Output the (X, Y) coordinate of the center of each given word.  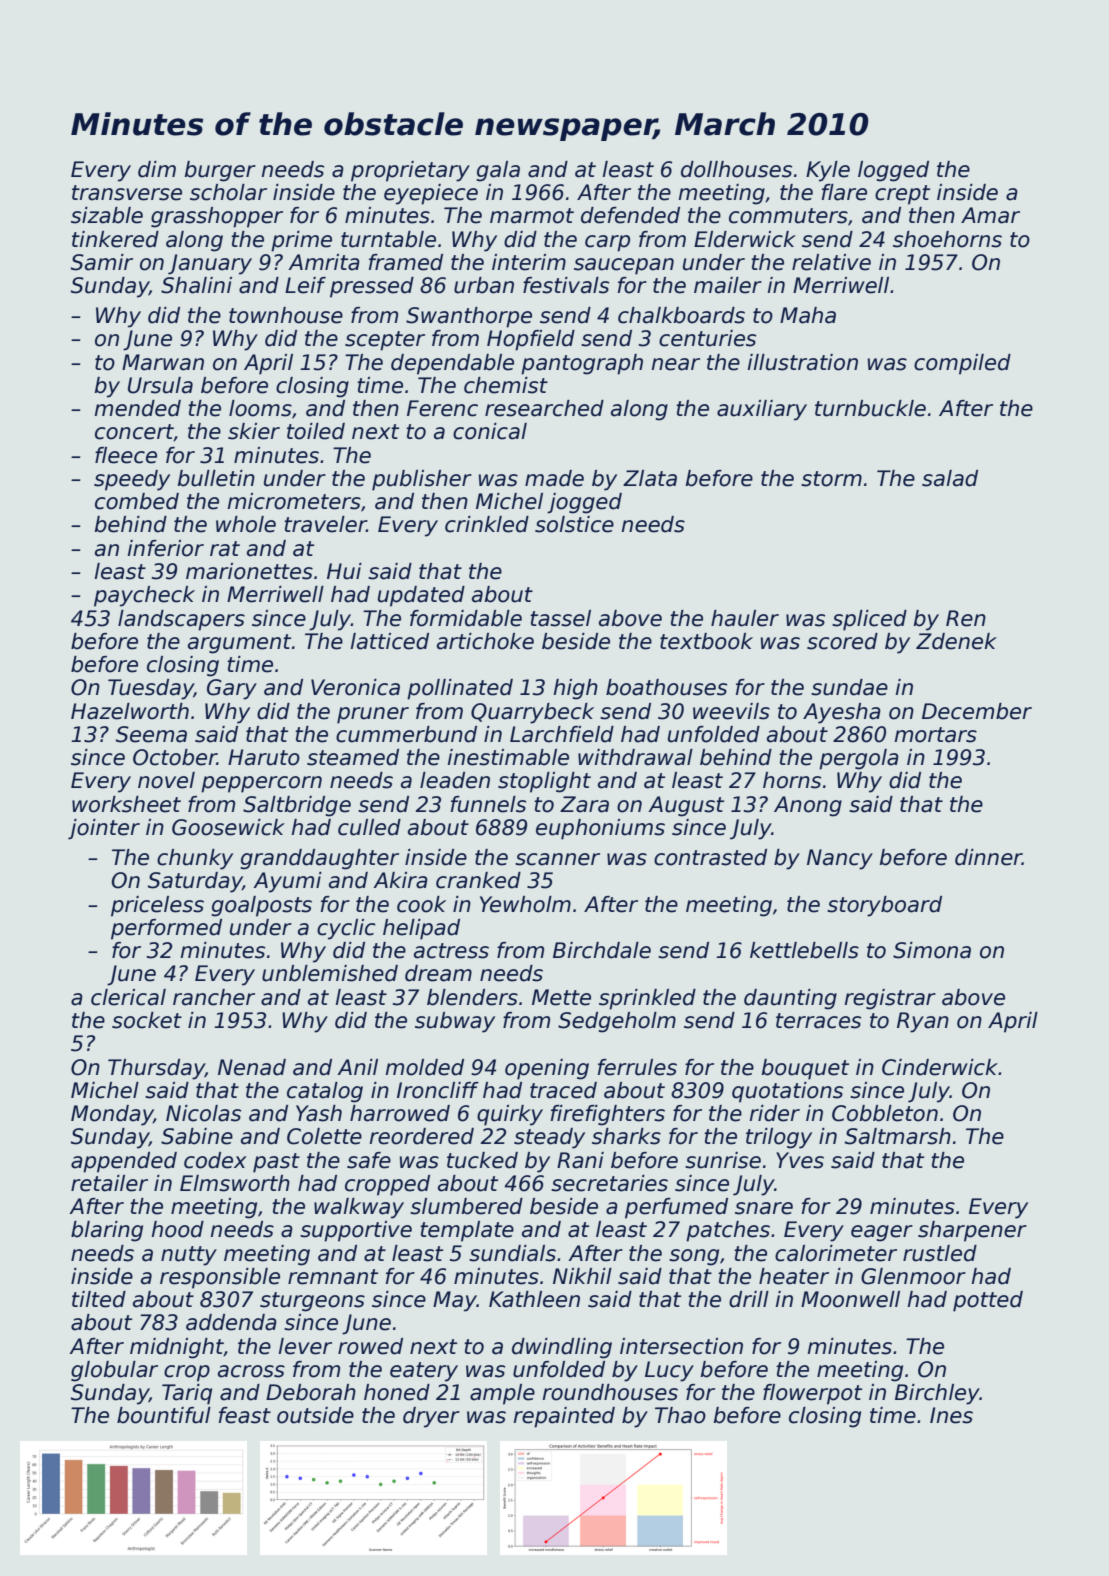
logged (893, 171)
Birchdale (602, 950)
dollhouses (736, 169)
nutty (189, 1256)
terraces (818, 1021)
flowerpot (812, 1394)
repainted (564, 1417)
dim (157, 169)
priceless (157, 906)
